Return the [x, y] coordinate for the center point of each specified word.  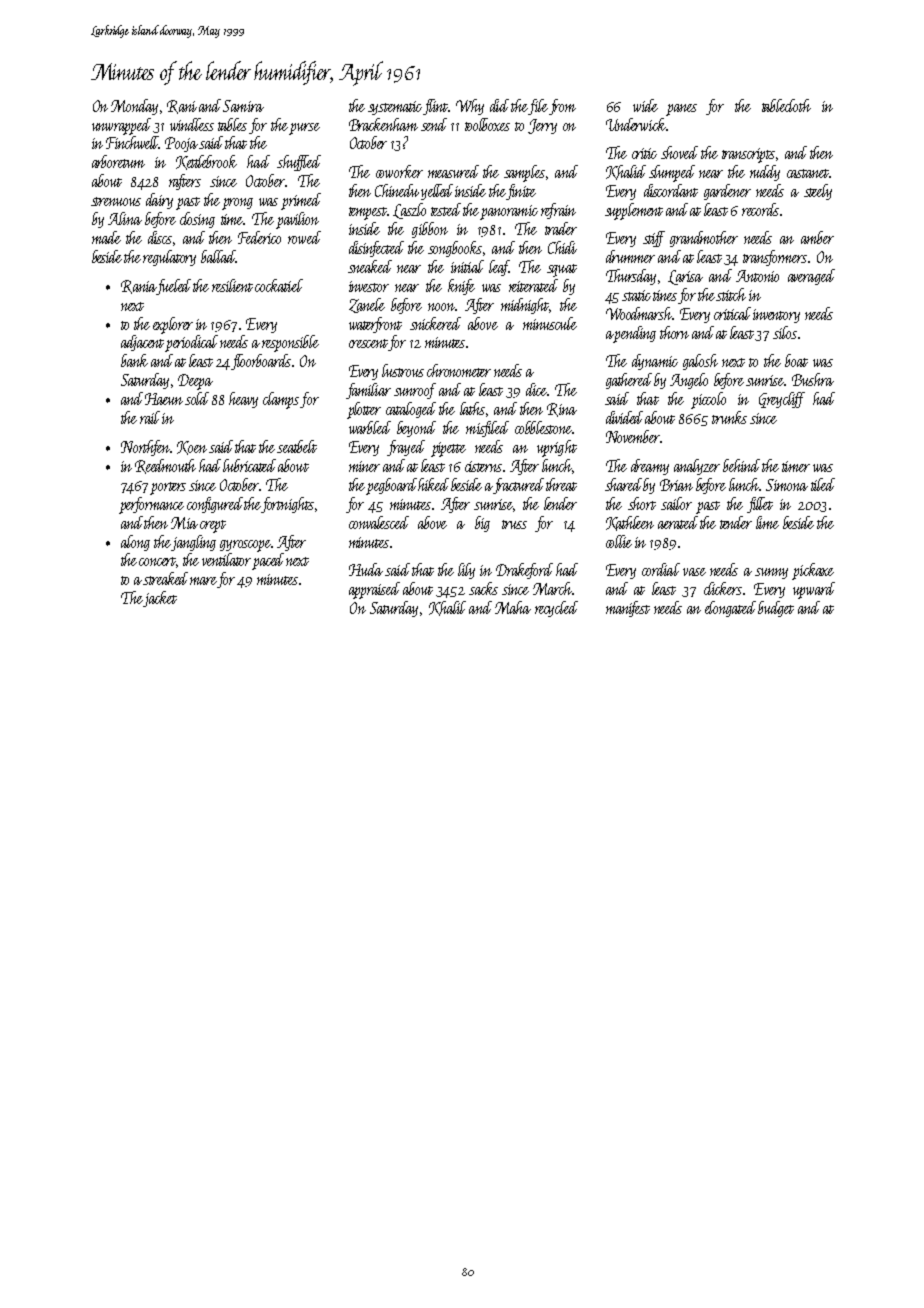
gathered [629, 381]
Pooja [181, 144]
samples [524, 173]
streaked [165, 578]
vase [694, 572]
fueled [174, 287]
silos [785, 332]
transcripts [748, 155]
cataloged [411, 410]
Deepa [195, 382]
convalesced [379, 522]
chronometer [459, 370]
